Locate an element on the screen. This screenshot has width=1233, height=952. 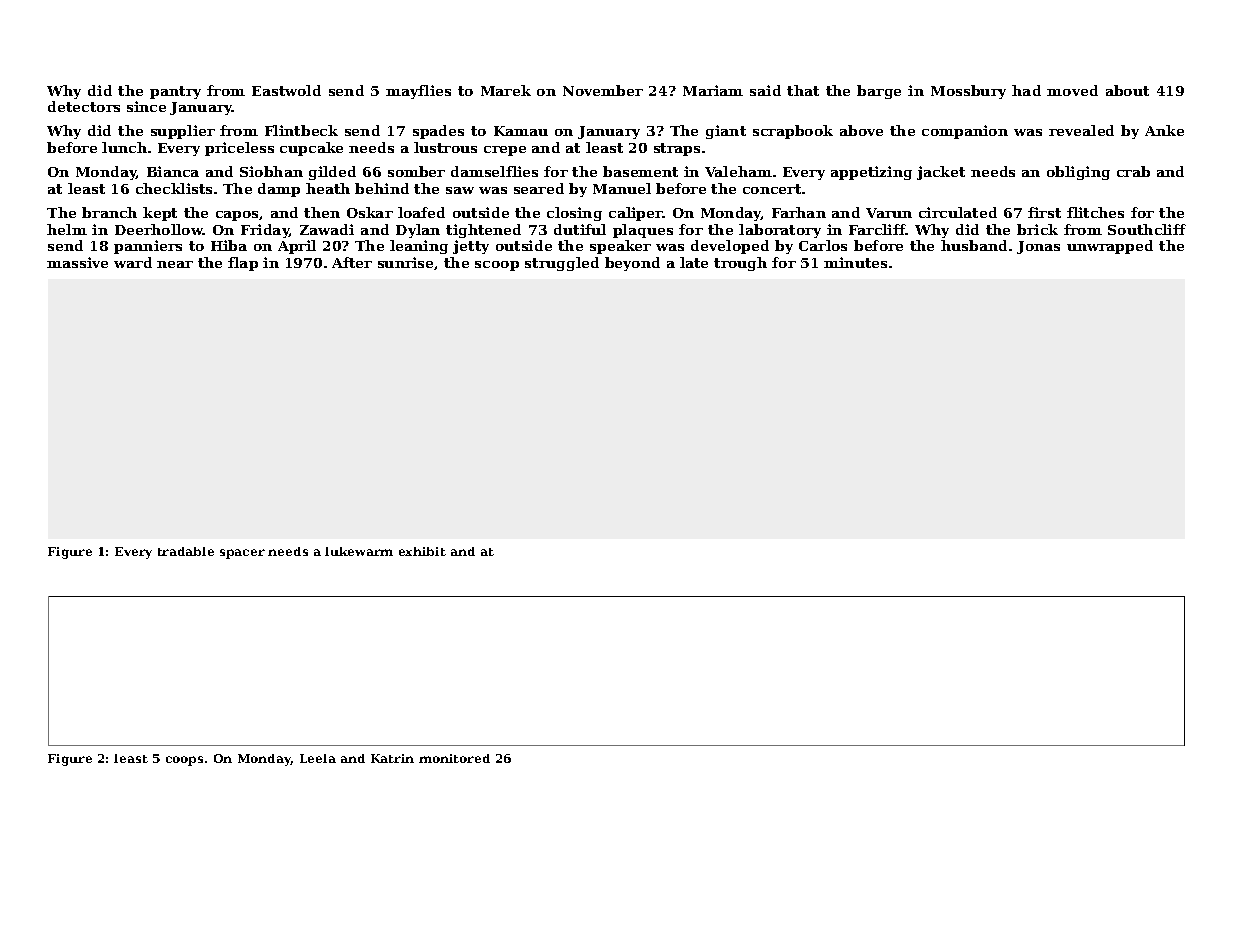
monitored is located at coordinates (454, 758).
